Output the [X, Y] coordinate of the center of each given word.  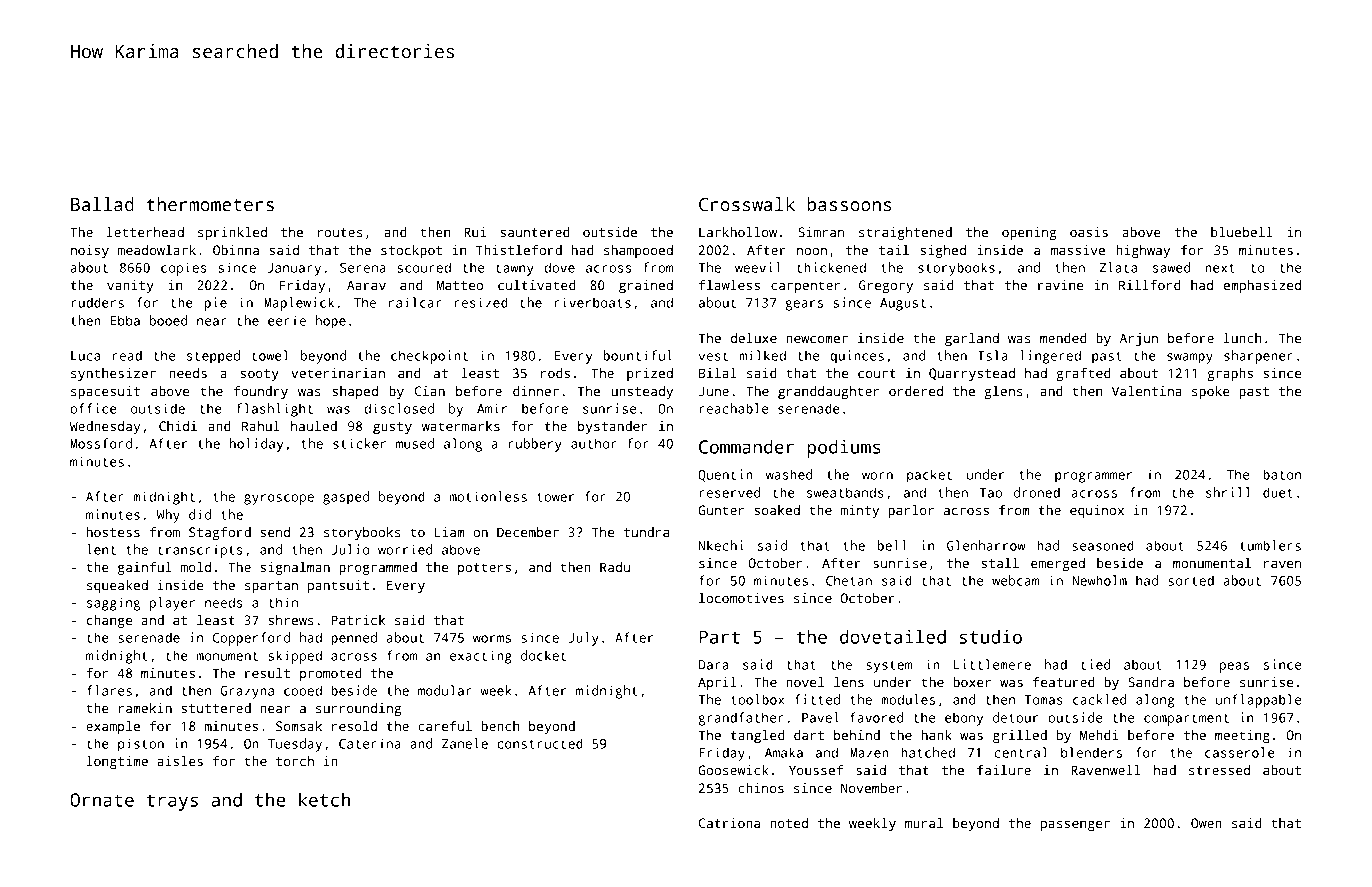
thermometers [210, 204]
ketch [324, 799]
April [717, 683]
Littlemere [992, 664]
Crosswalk [747, 204]
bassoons [849, 204]
